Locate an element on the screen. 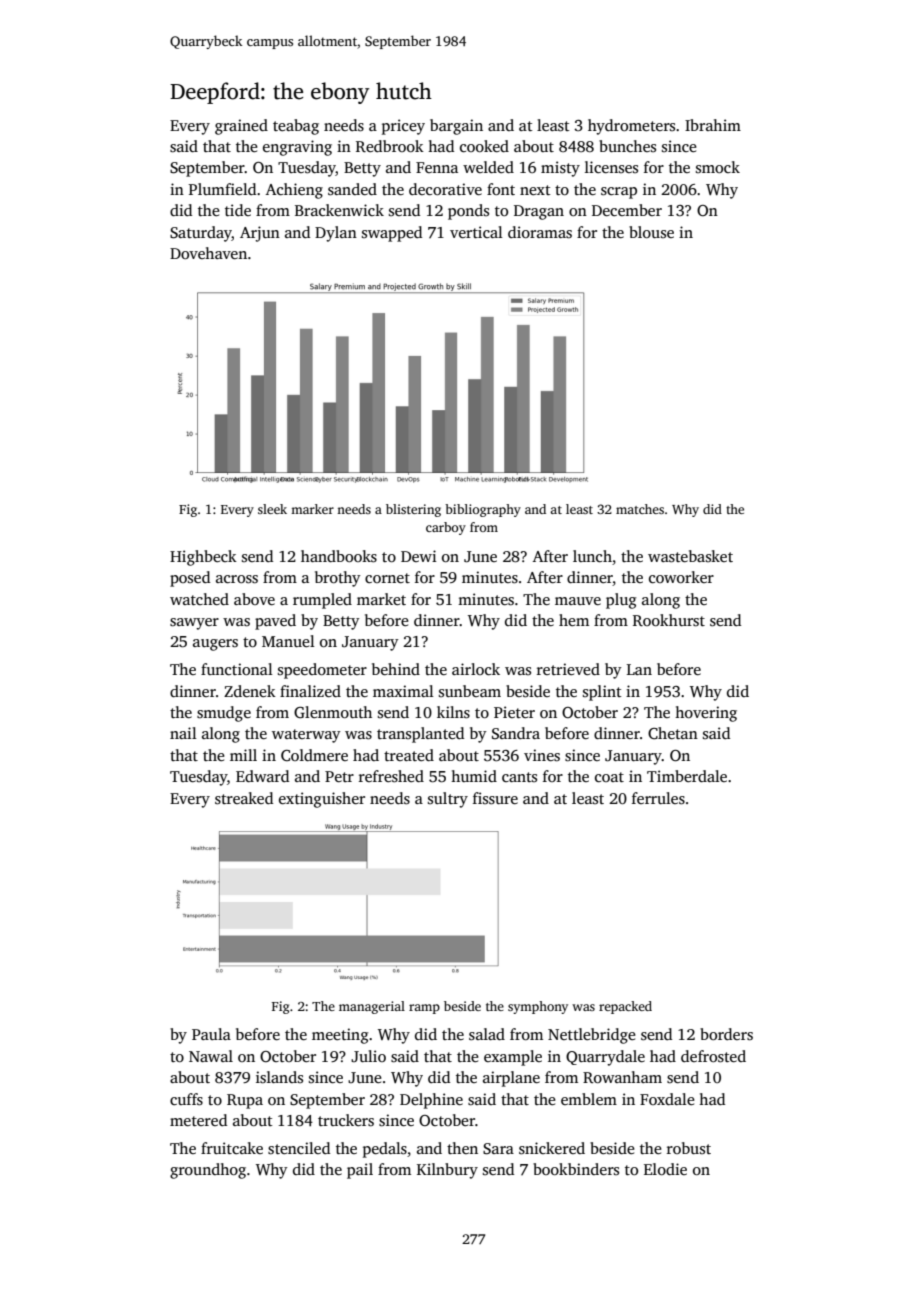  misty is located at coordinates (560, 169).
